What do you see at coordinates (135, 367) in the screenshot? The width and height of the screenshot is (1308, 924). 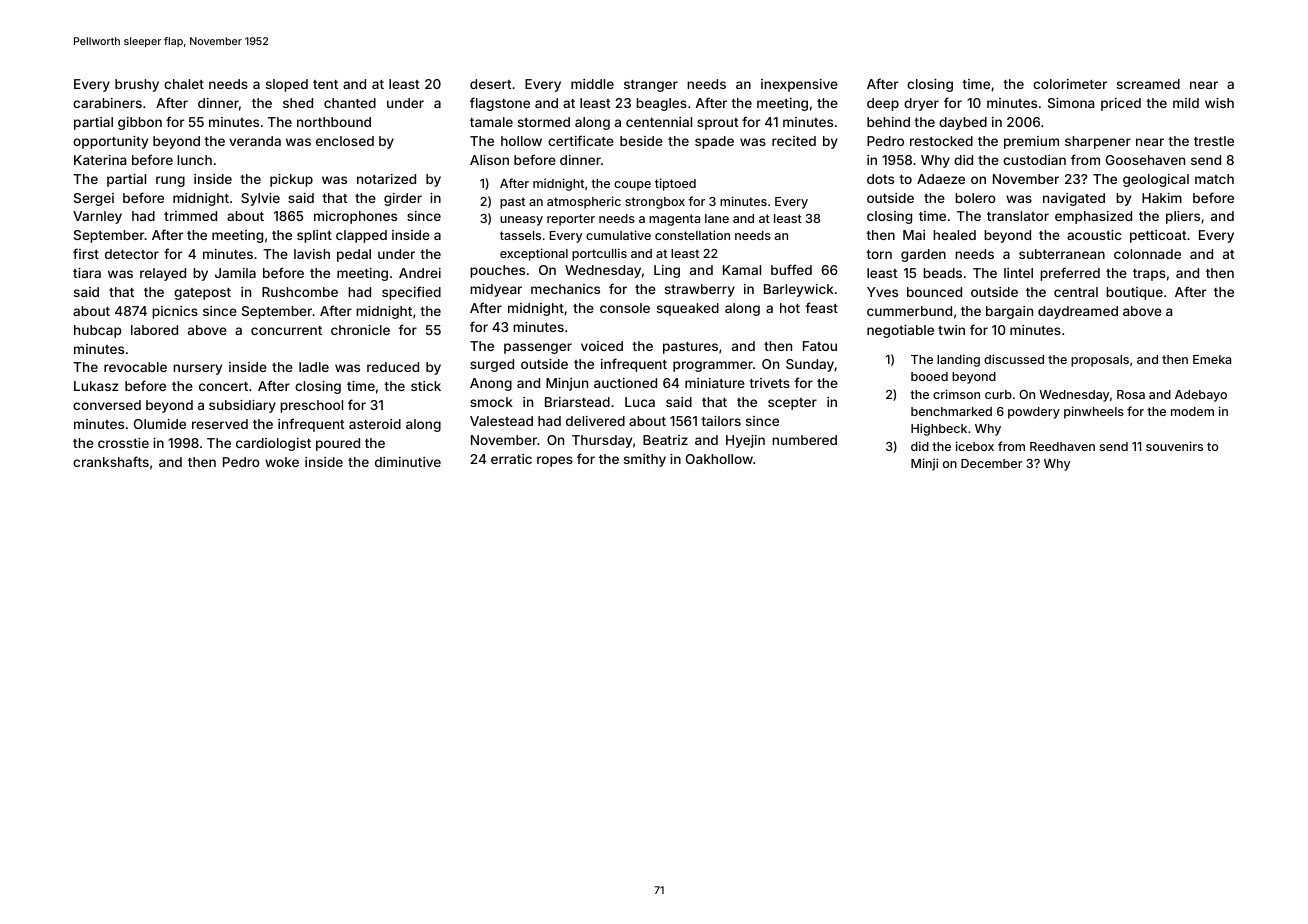 I see `revocable` at bounding box center [135, 367].
